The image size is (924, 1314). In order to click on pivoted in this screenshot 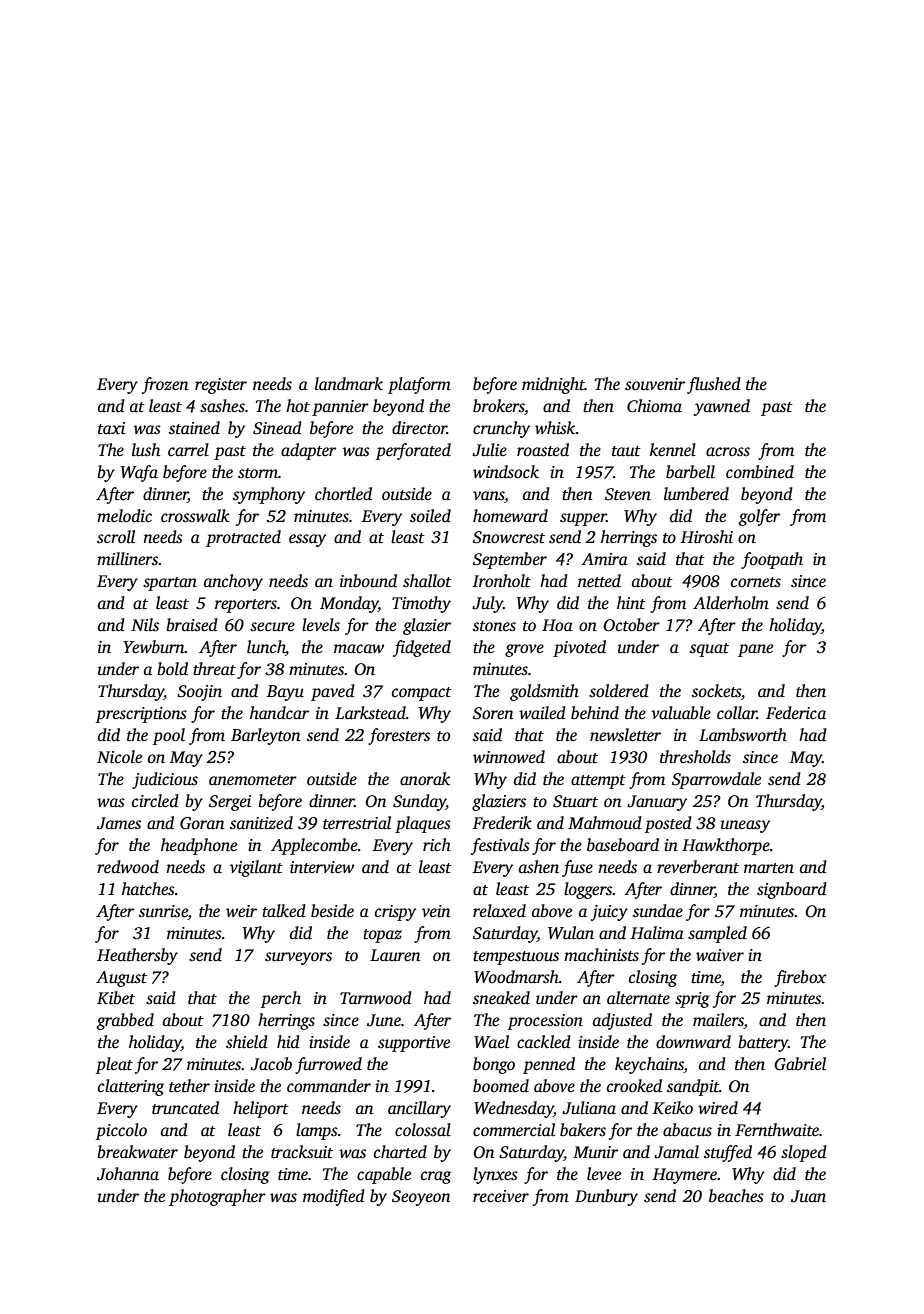, I will do `click(579, 648)`.
